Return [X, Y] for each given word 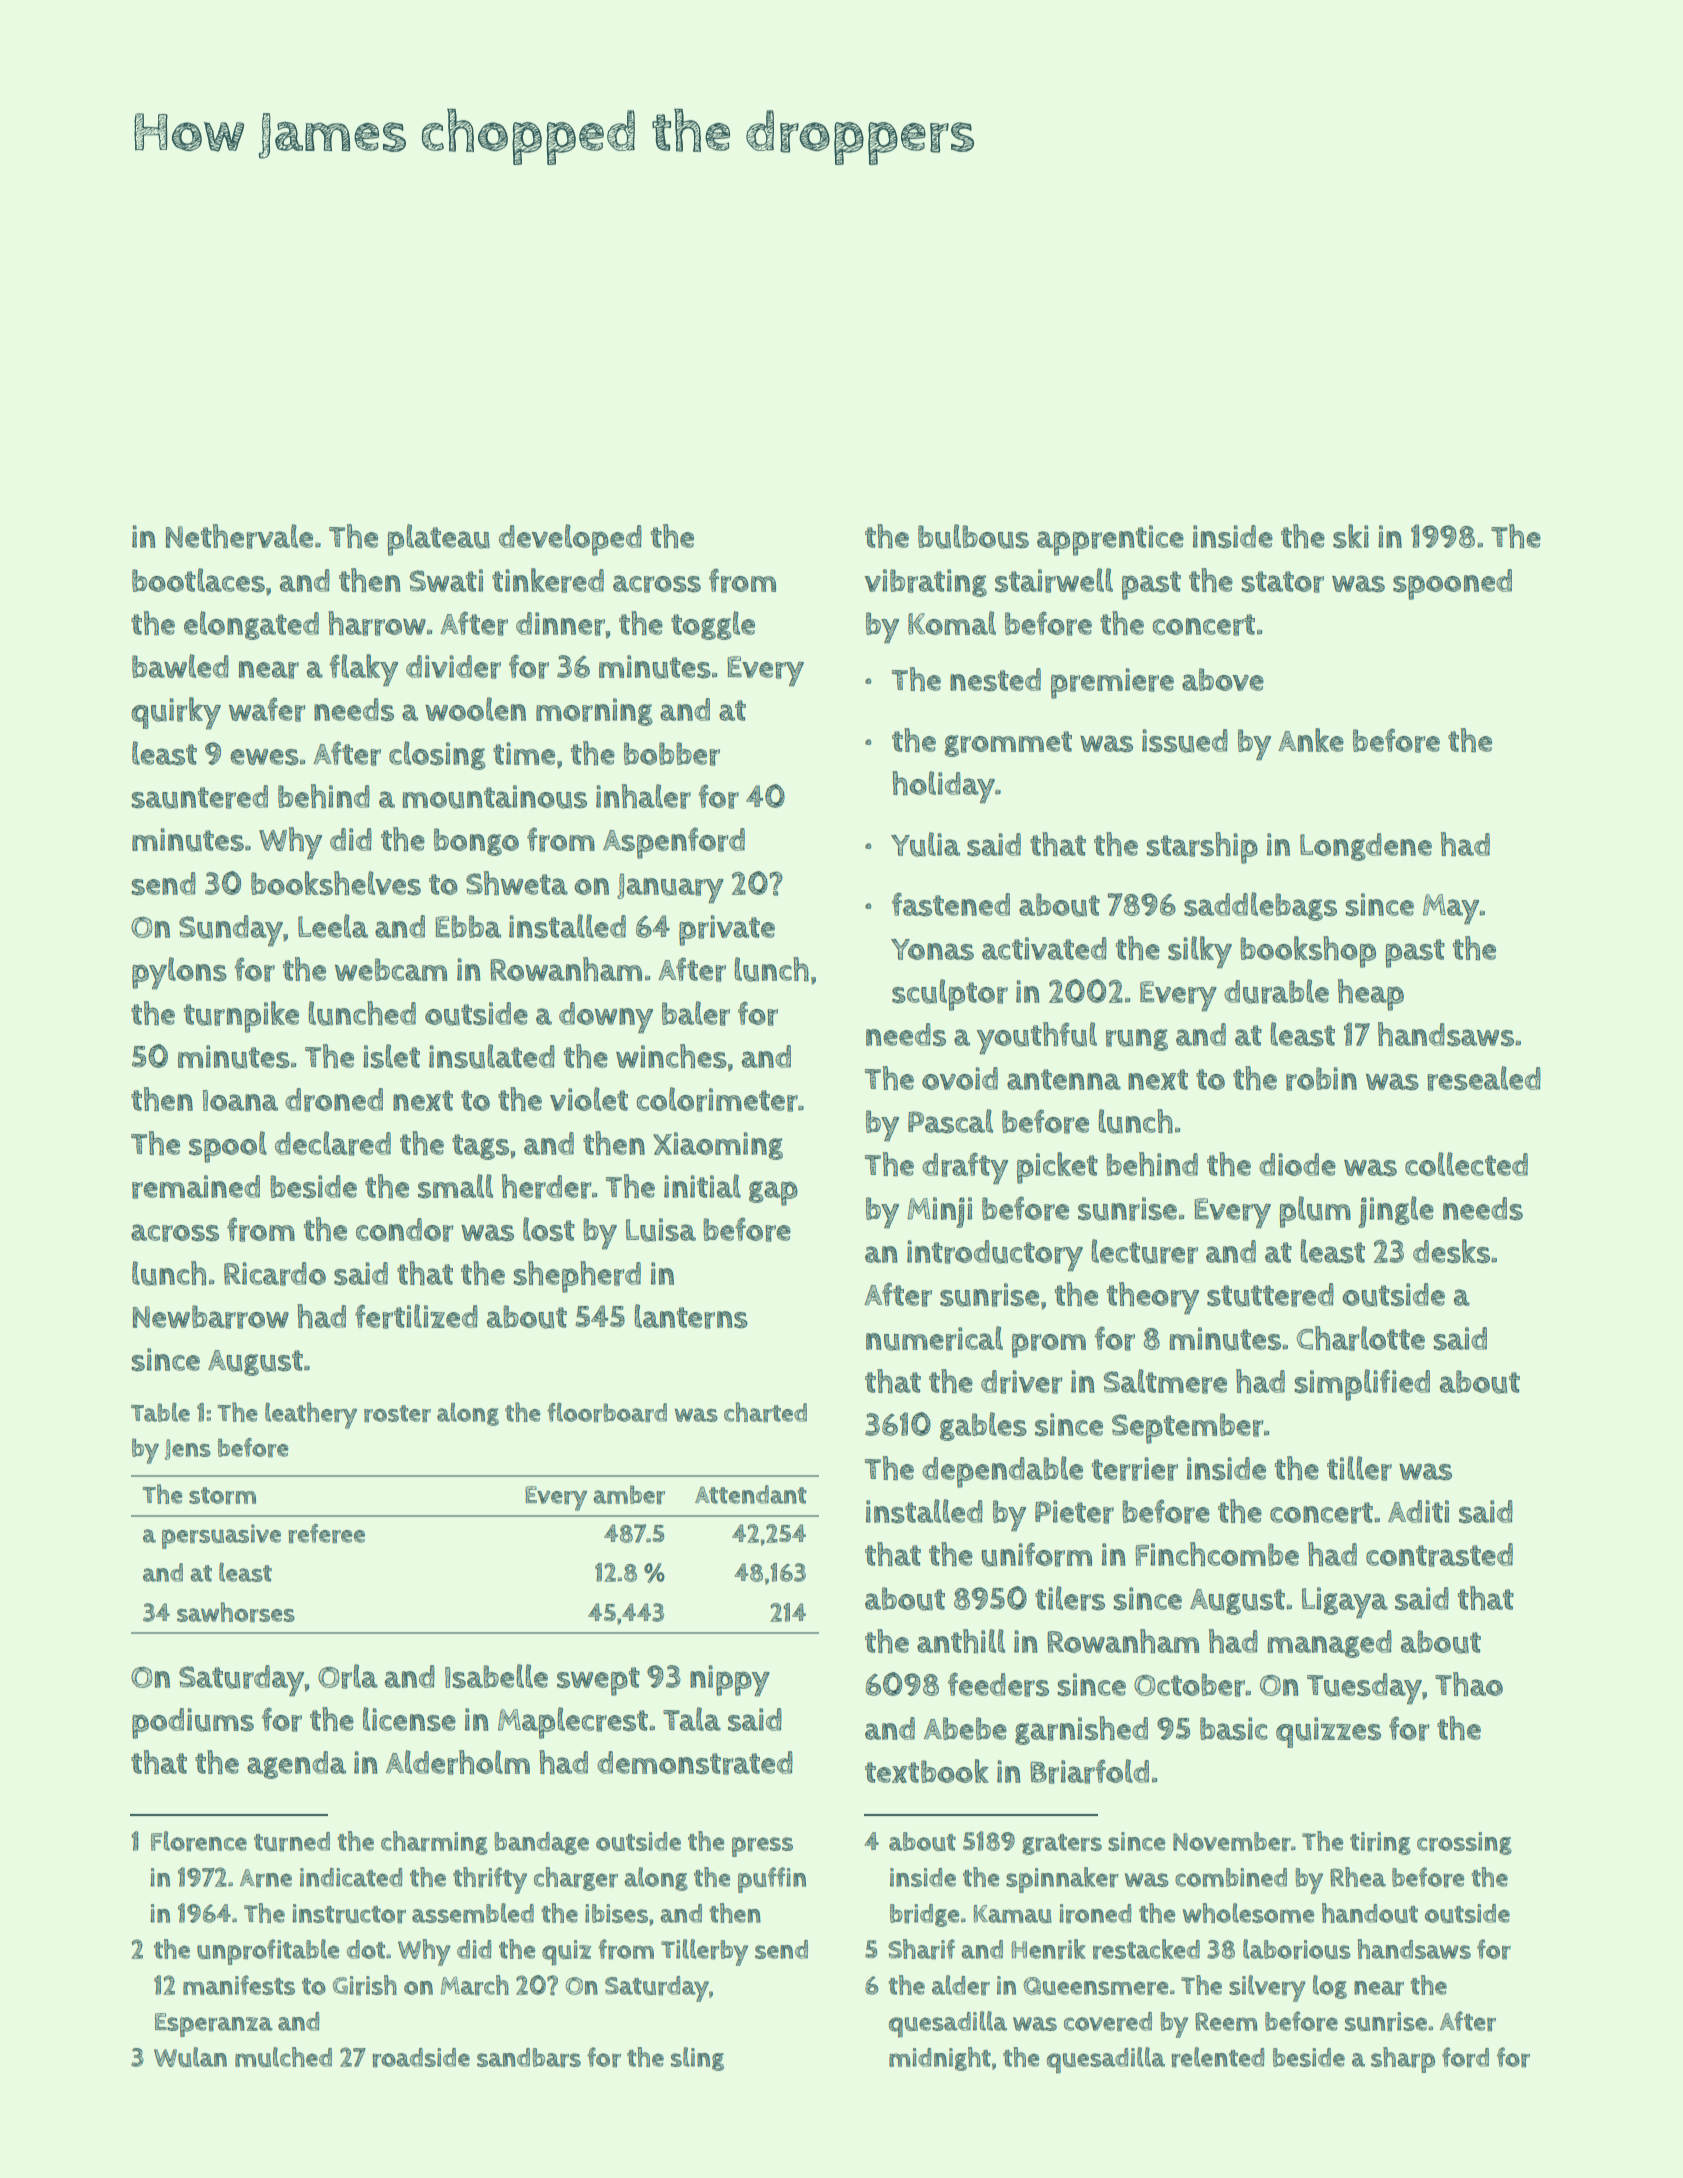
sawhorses [236, 1612]
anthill [961, 1641]
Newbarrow [211, 1317]
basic [1234, 1729]
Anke [1311, 740]
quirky [176, 713]
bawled [180, 666]
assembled [473, 1913]
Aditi [1418, 1511]
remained [196, 1187]
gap [773, 1193]
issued [1185, 741]
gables [983, 1426]
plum [1315, 1212]
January [670, 888]
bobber [672, 754]
